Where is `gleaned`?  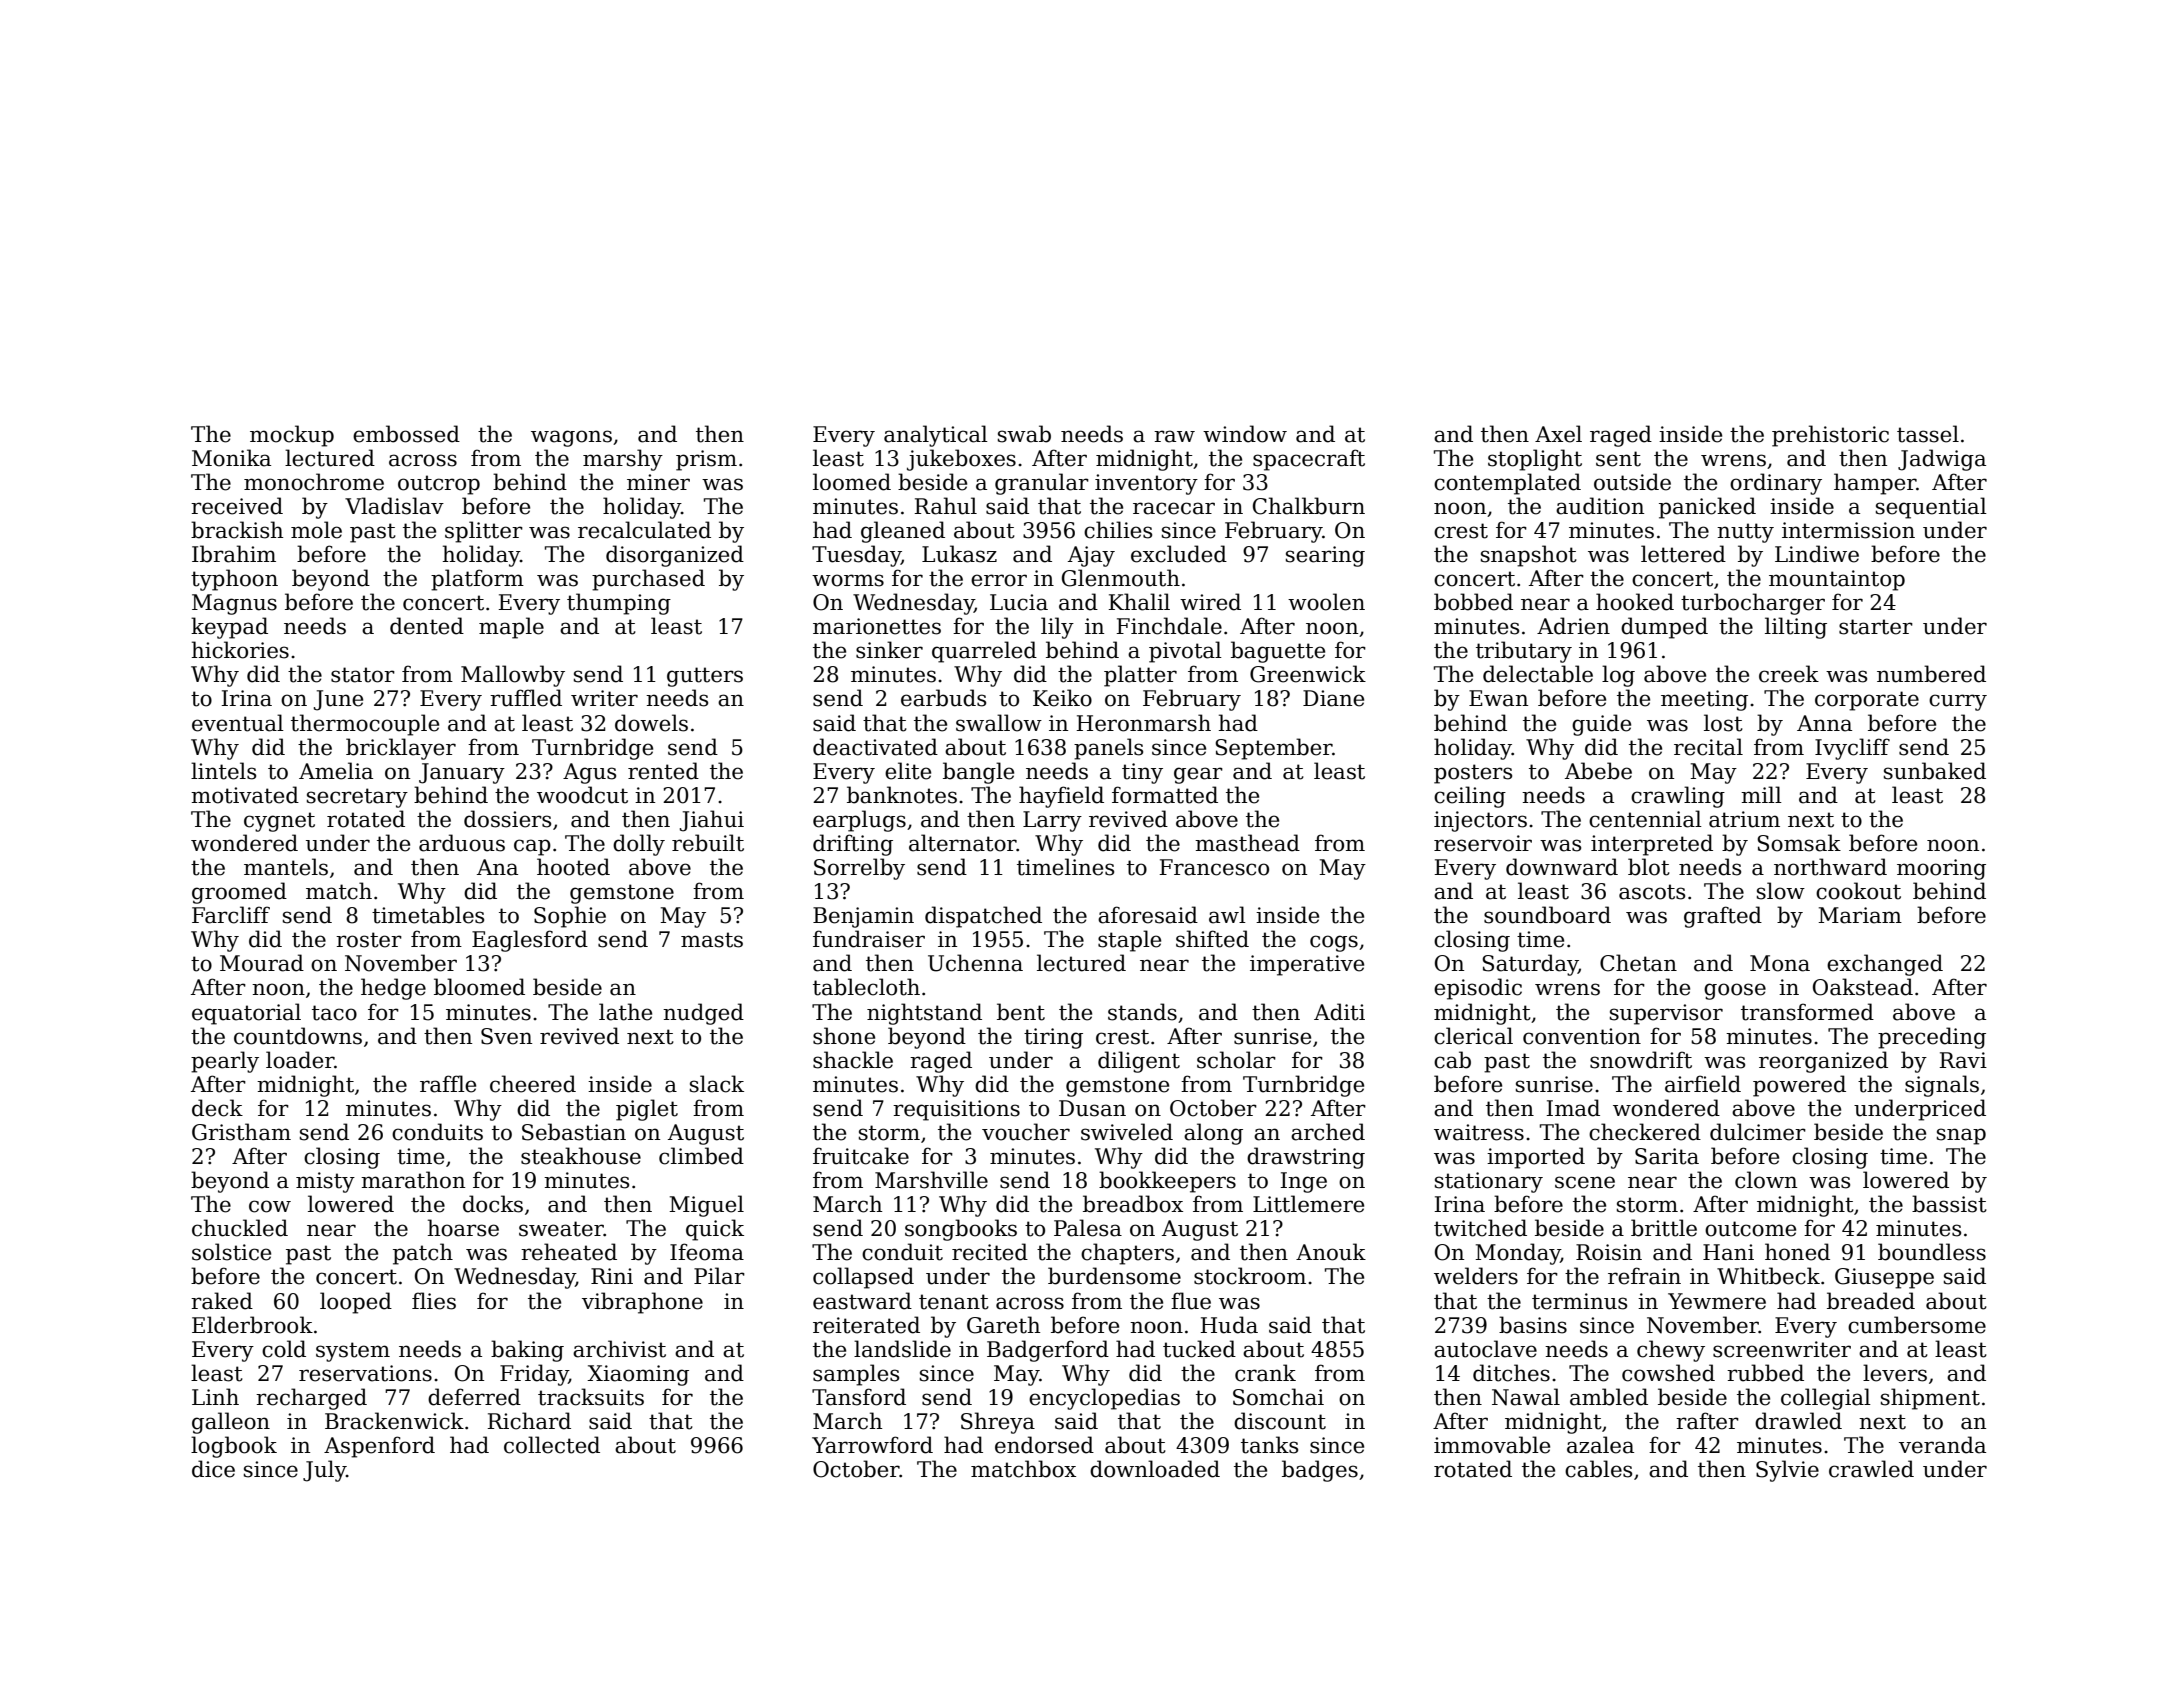
gleaned is located at coordinates (903, 532).
